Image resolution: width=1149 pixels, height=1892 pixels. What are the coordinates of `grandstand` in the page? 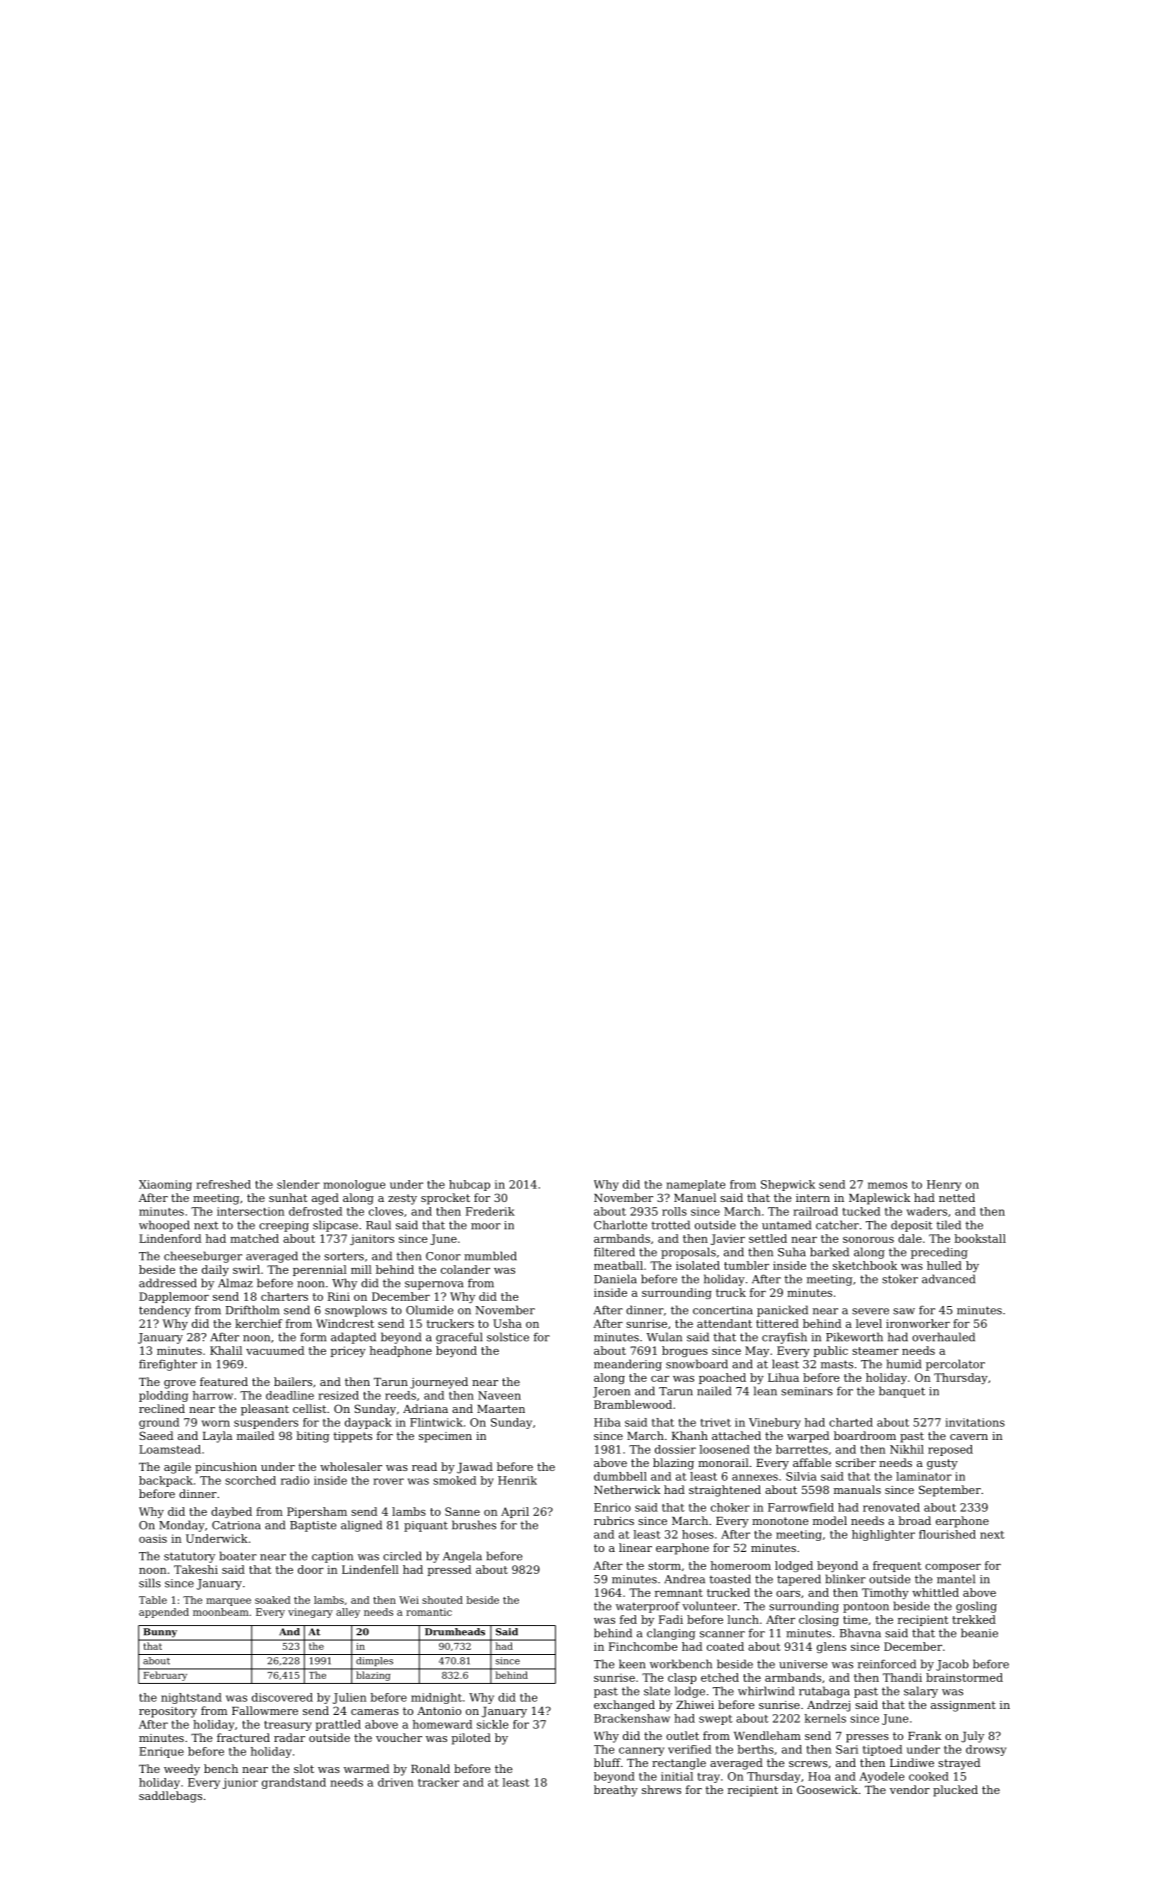 It's located at (294, 1783).
